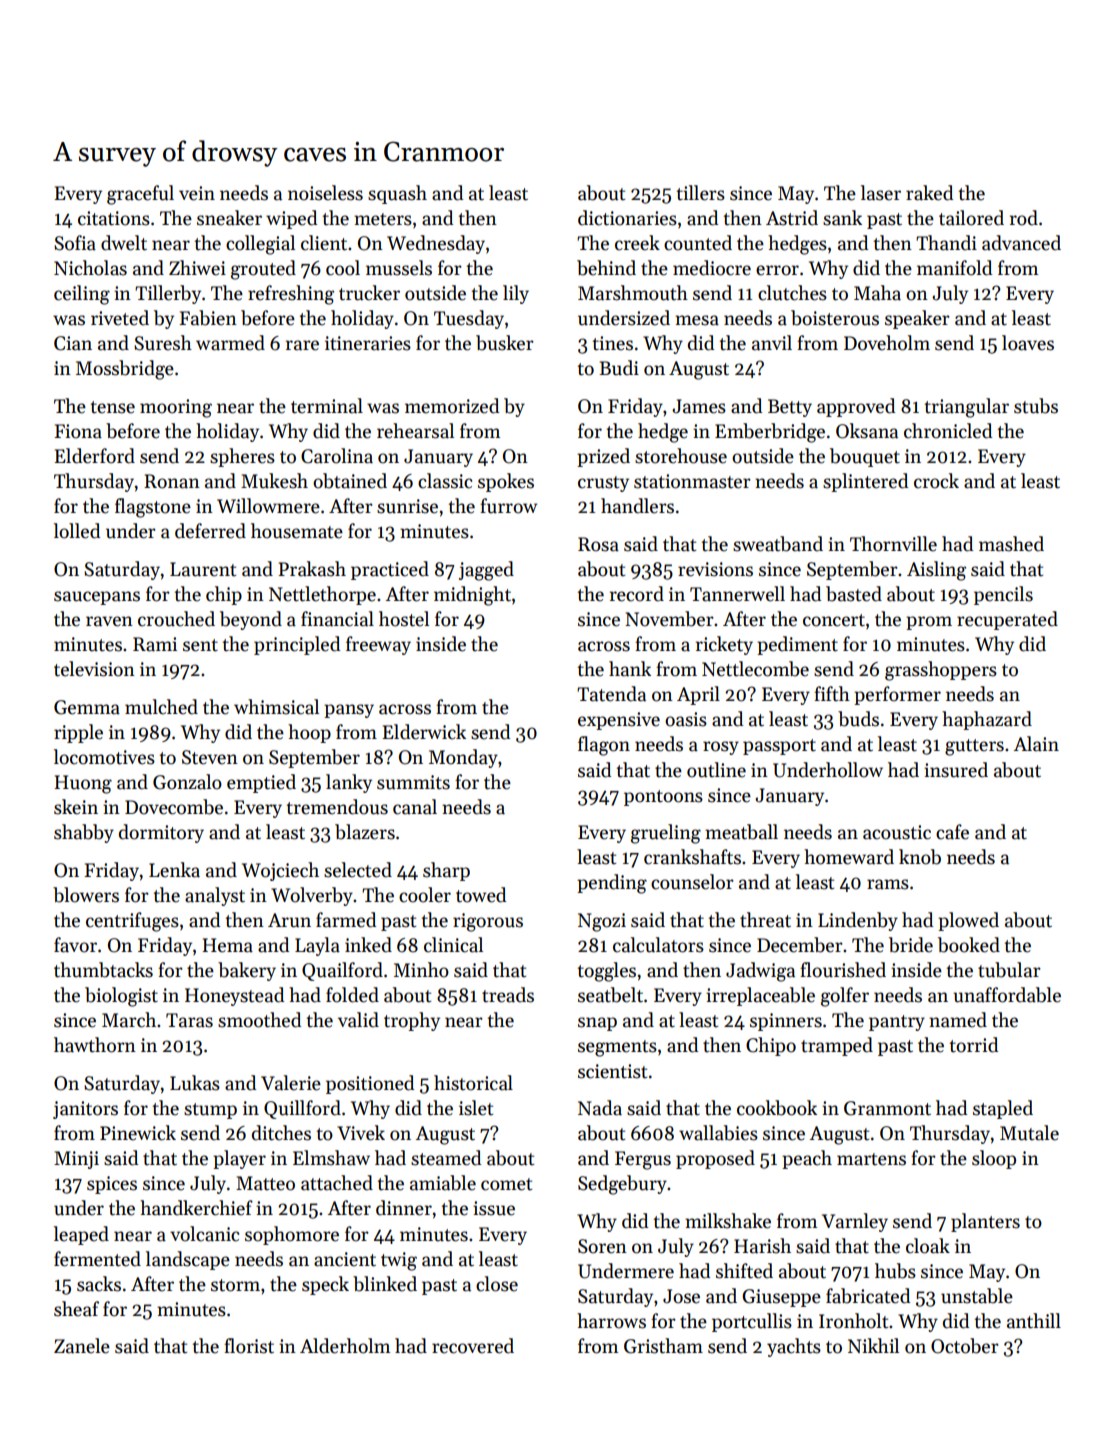 The image size is (1116, 1444). I want to click on record, so click(637, 594).
